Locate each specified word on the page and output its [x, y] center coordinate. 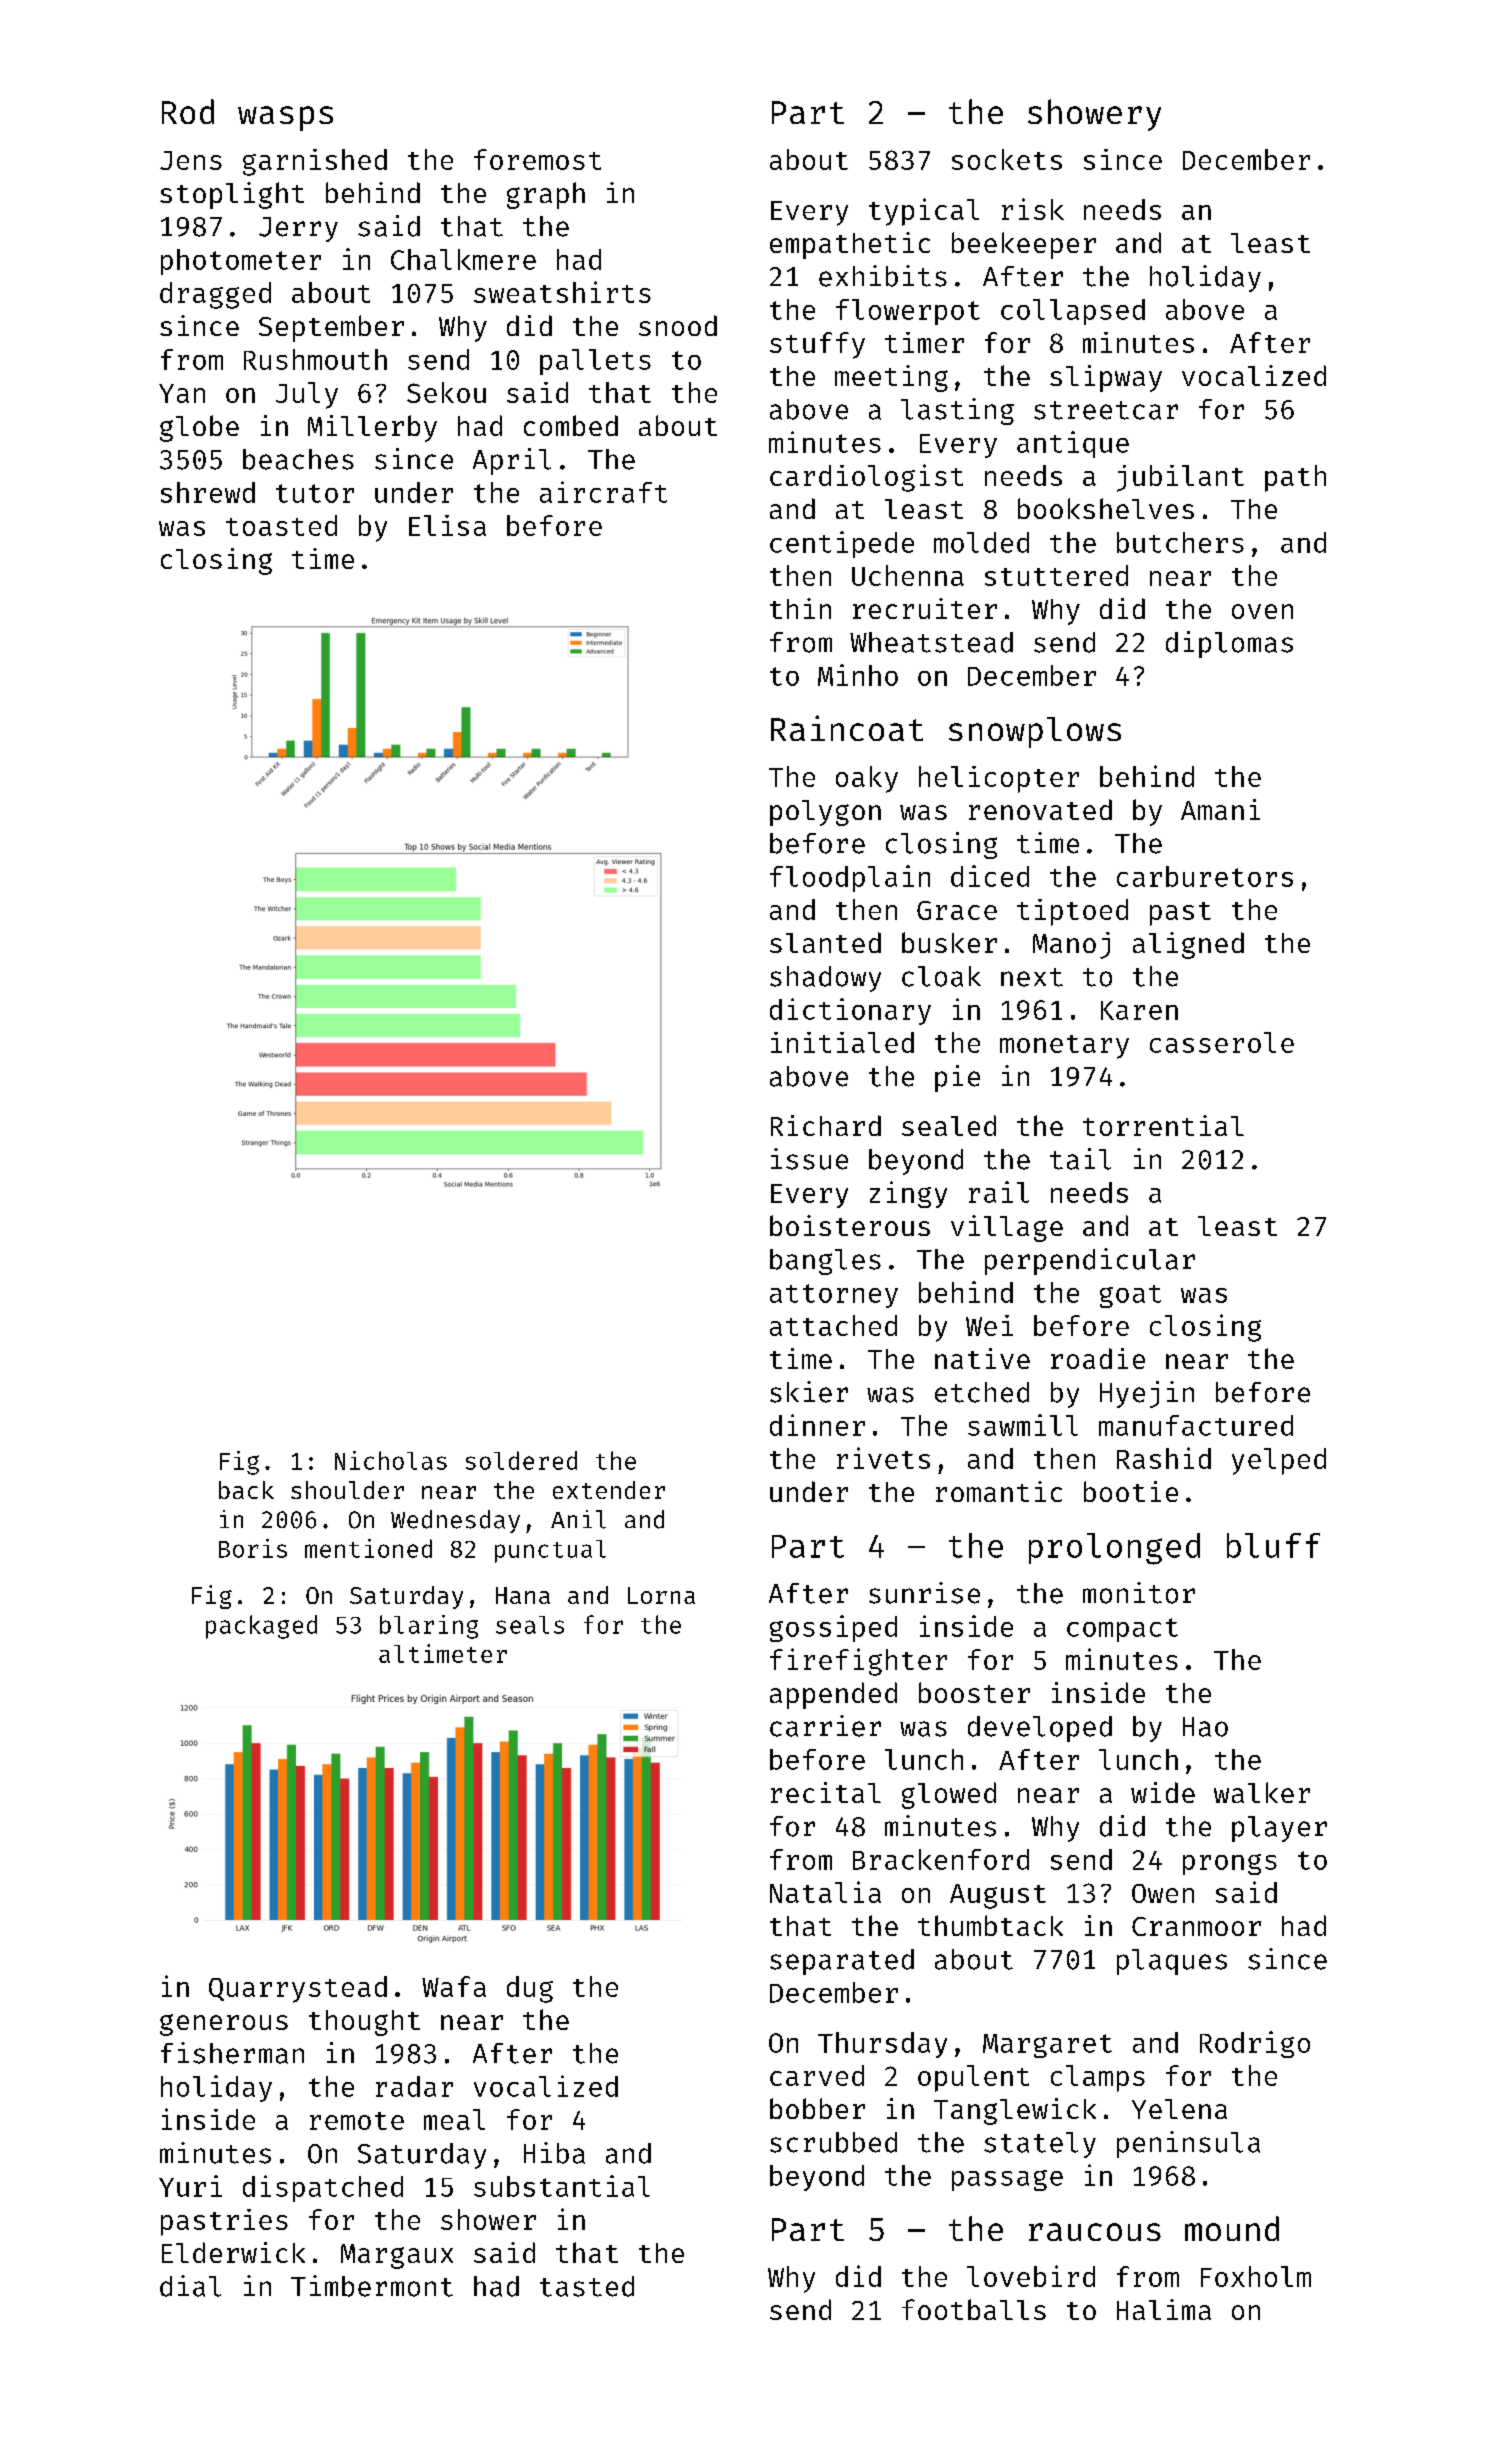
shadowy [825, 979]
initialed [842, 1042]
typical [924, 212]
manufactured [1196, 1425]
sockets [1007, 159]
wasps [285, 118]
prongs [1230, 1864]
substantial [562, 2186]
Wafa [454, 1986]
